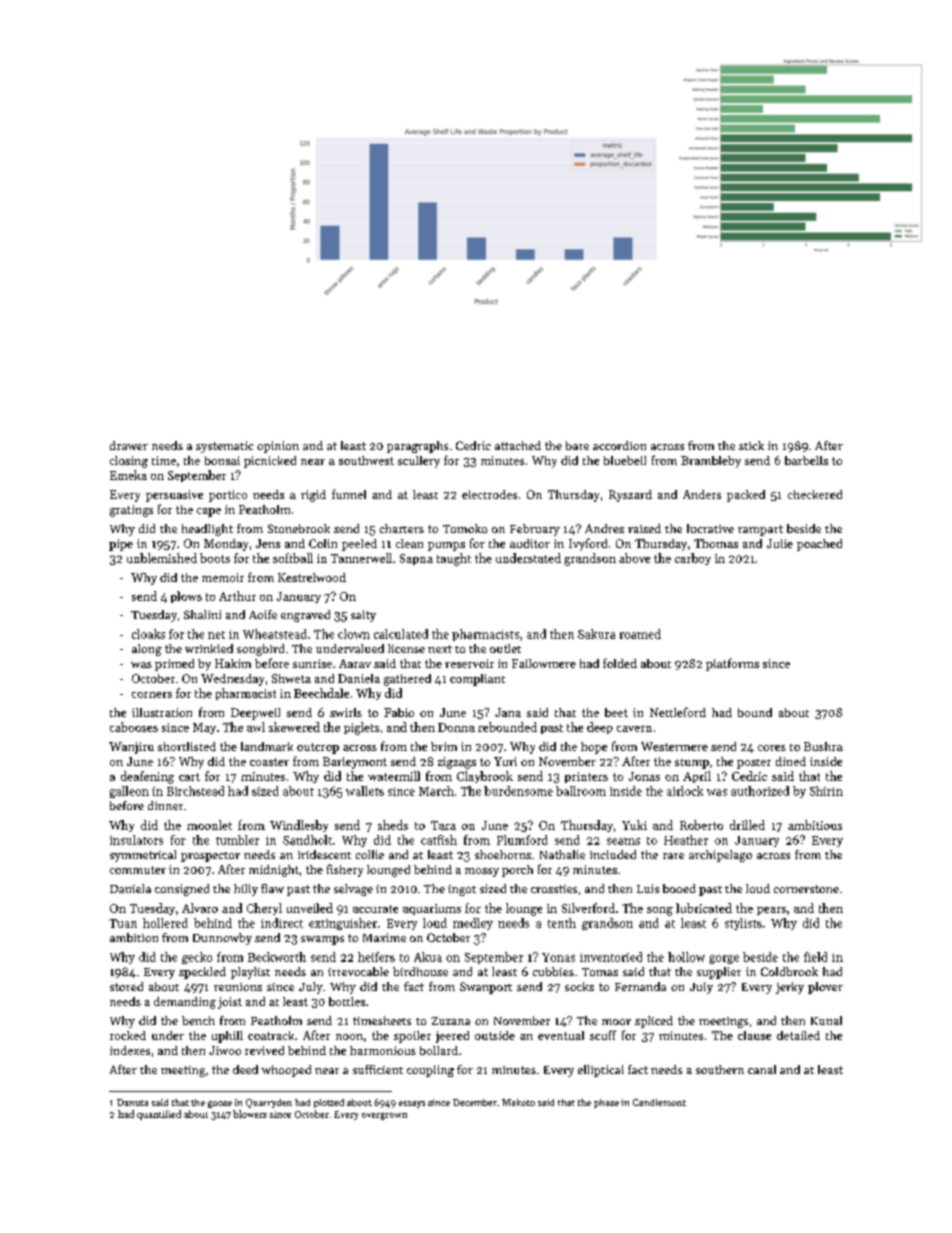 The image size is (952, 1233). I want to click on canal, so click(762, 1069).
